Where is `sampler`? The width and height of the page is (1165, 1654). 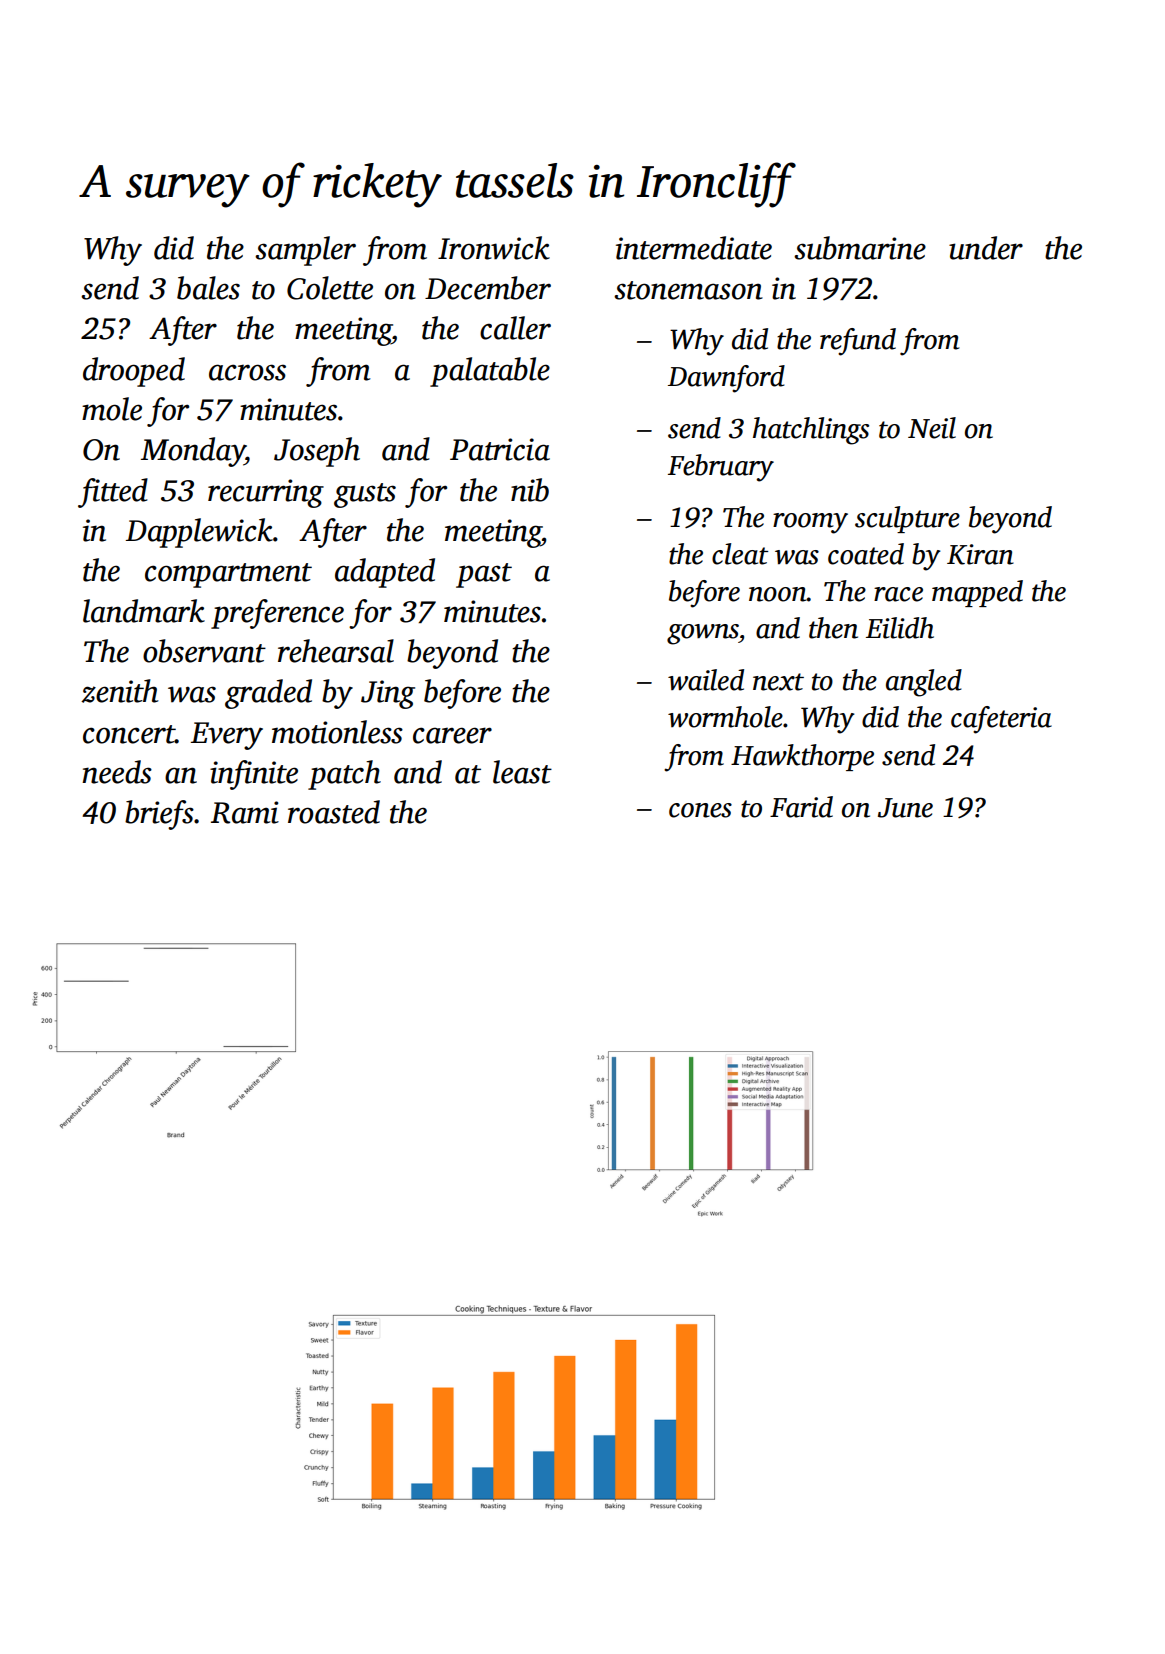 sampler is located at coordinates (305, 251).
